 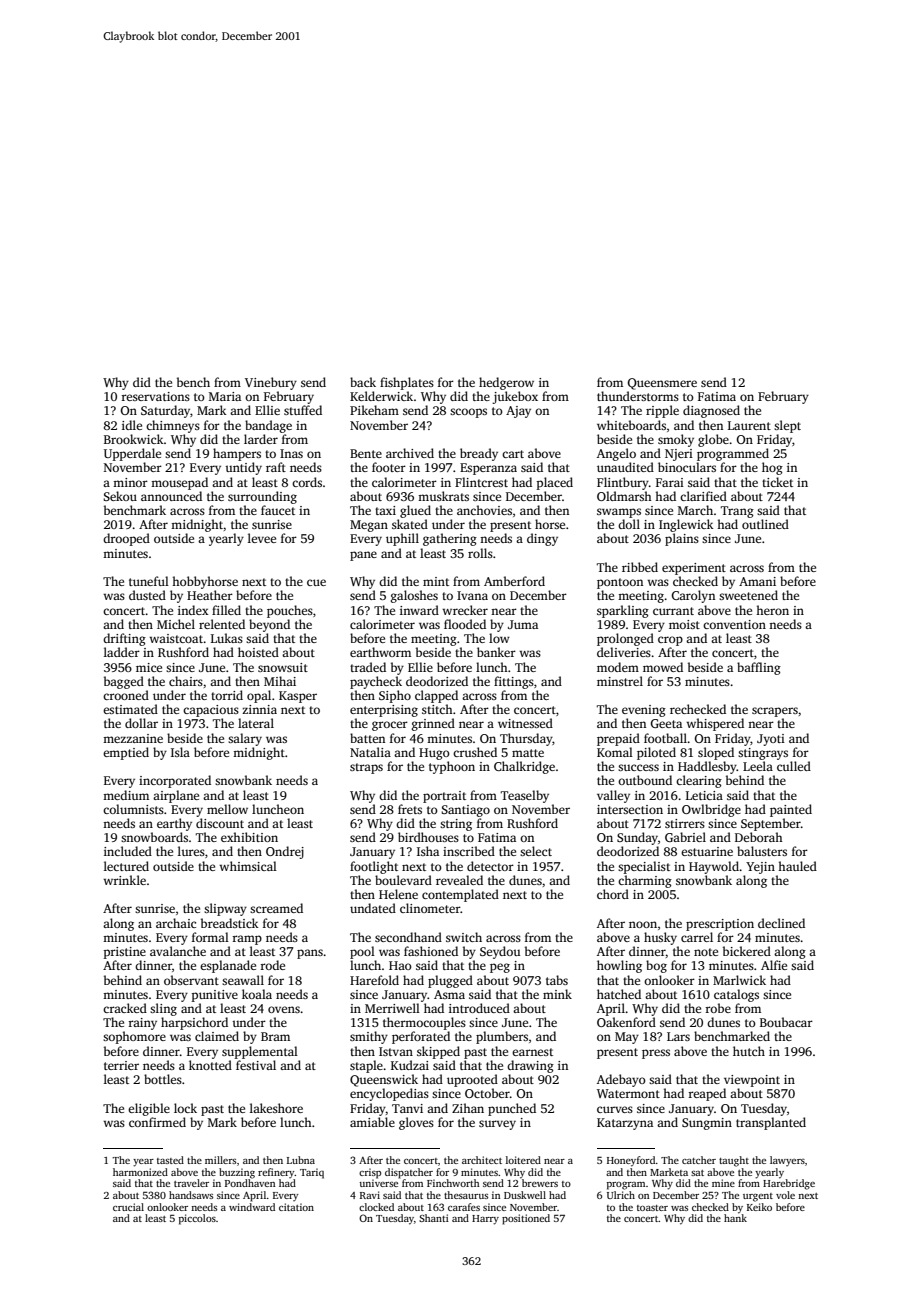 What do you see at coordinates (464, 937) in the screenshot?
I see `switch` at bounding box center [464, 937].
